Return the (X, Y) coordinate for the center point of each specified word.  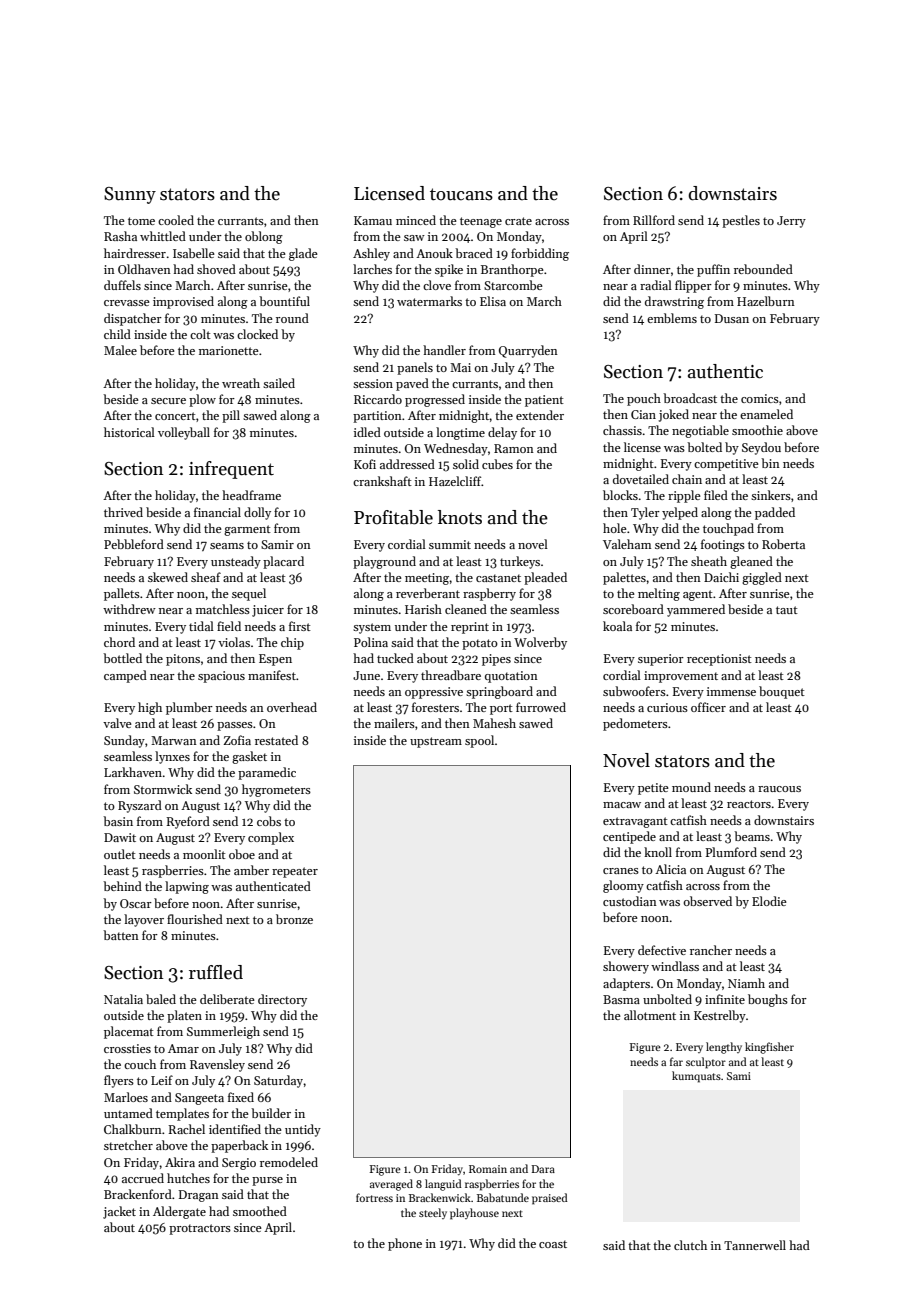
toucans (461, 194)
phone (405, 1244)
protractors (200, 1229)
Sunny (130, 195)
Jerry (791, 222)
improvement (681, 677)
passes (235, 726)
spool (479, 741)
